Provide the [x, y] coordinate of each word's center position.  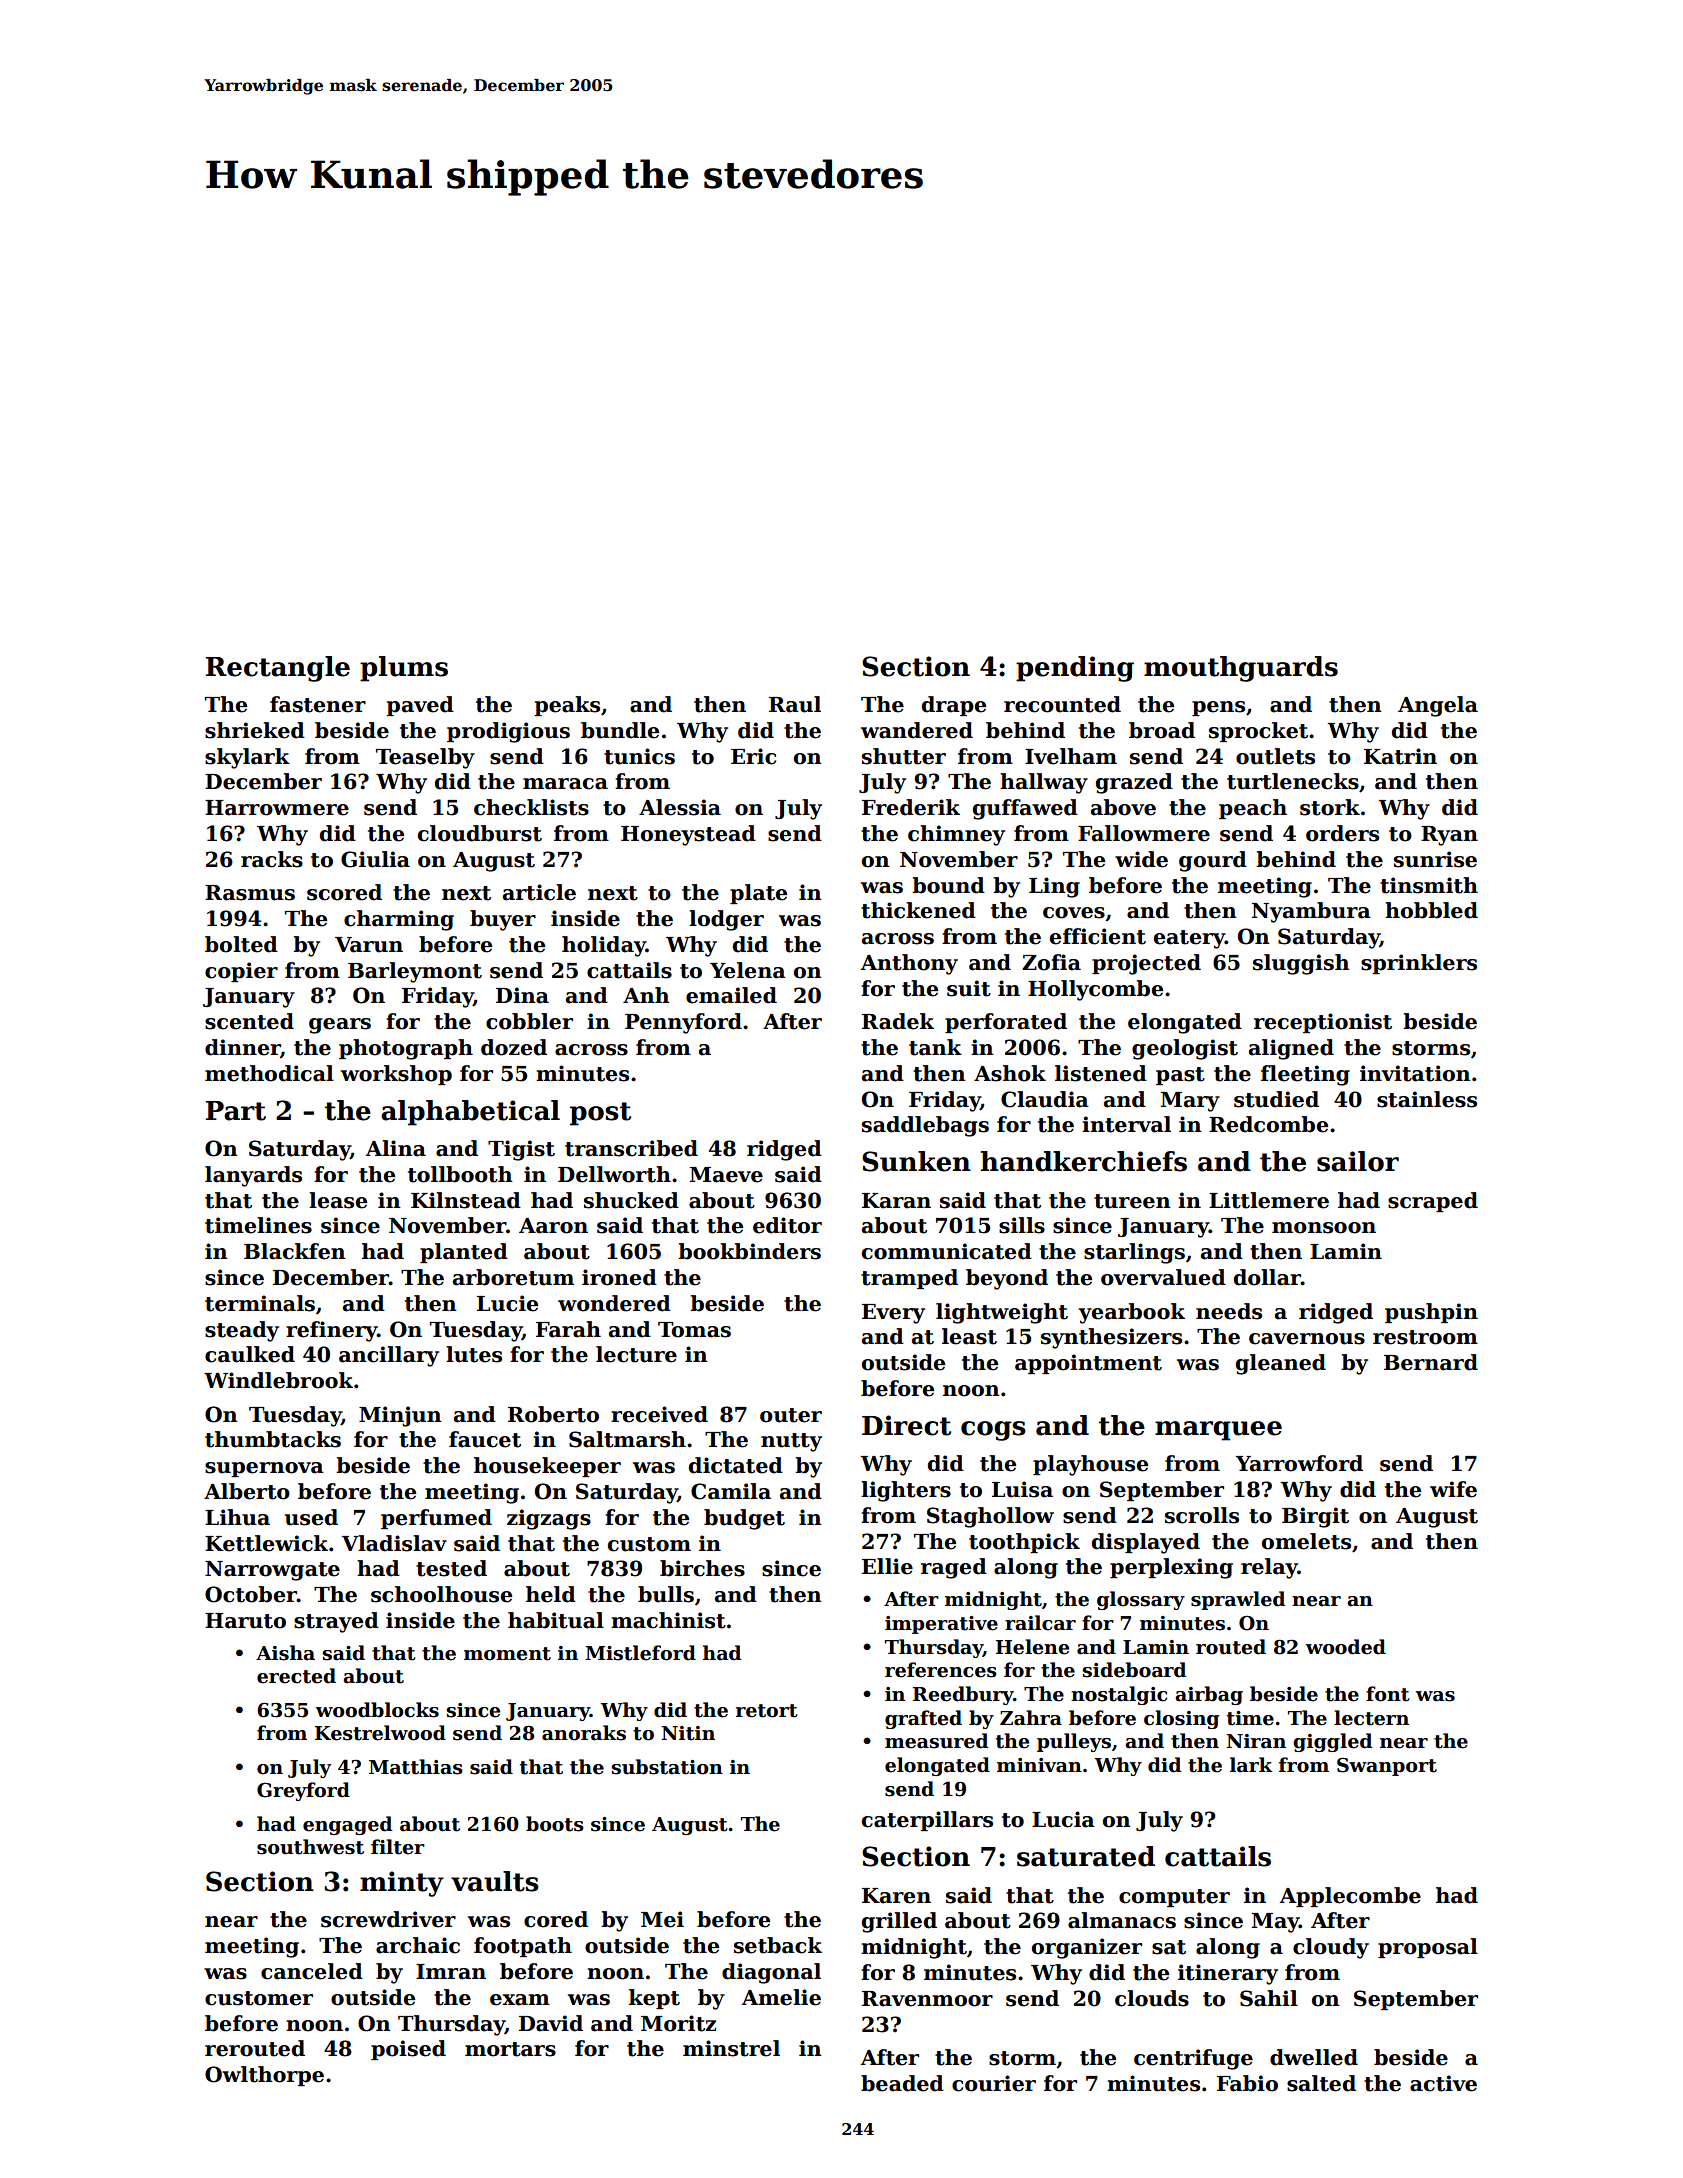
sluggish [1301, 964]
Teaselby [425, 758]
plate [758, 894]
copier [241, 972]
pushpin [1431, 1313]
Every [893, 1314]
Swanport [1387, 1767]
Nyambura [1311, 912]
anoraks [584, 1733]
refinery [332, 1331]
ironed [619, 1277]
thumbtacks [273, 1439]
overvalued [1163, 1277]
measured [937, 1741]
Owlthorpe [264, 2076]
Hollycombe [1095, 990]
